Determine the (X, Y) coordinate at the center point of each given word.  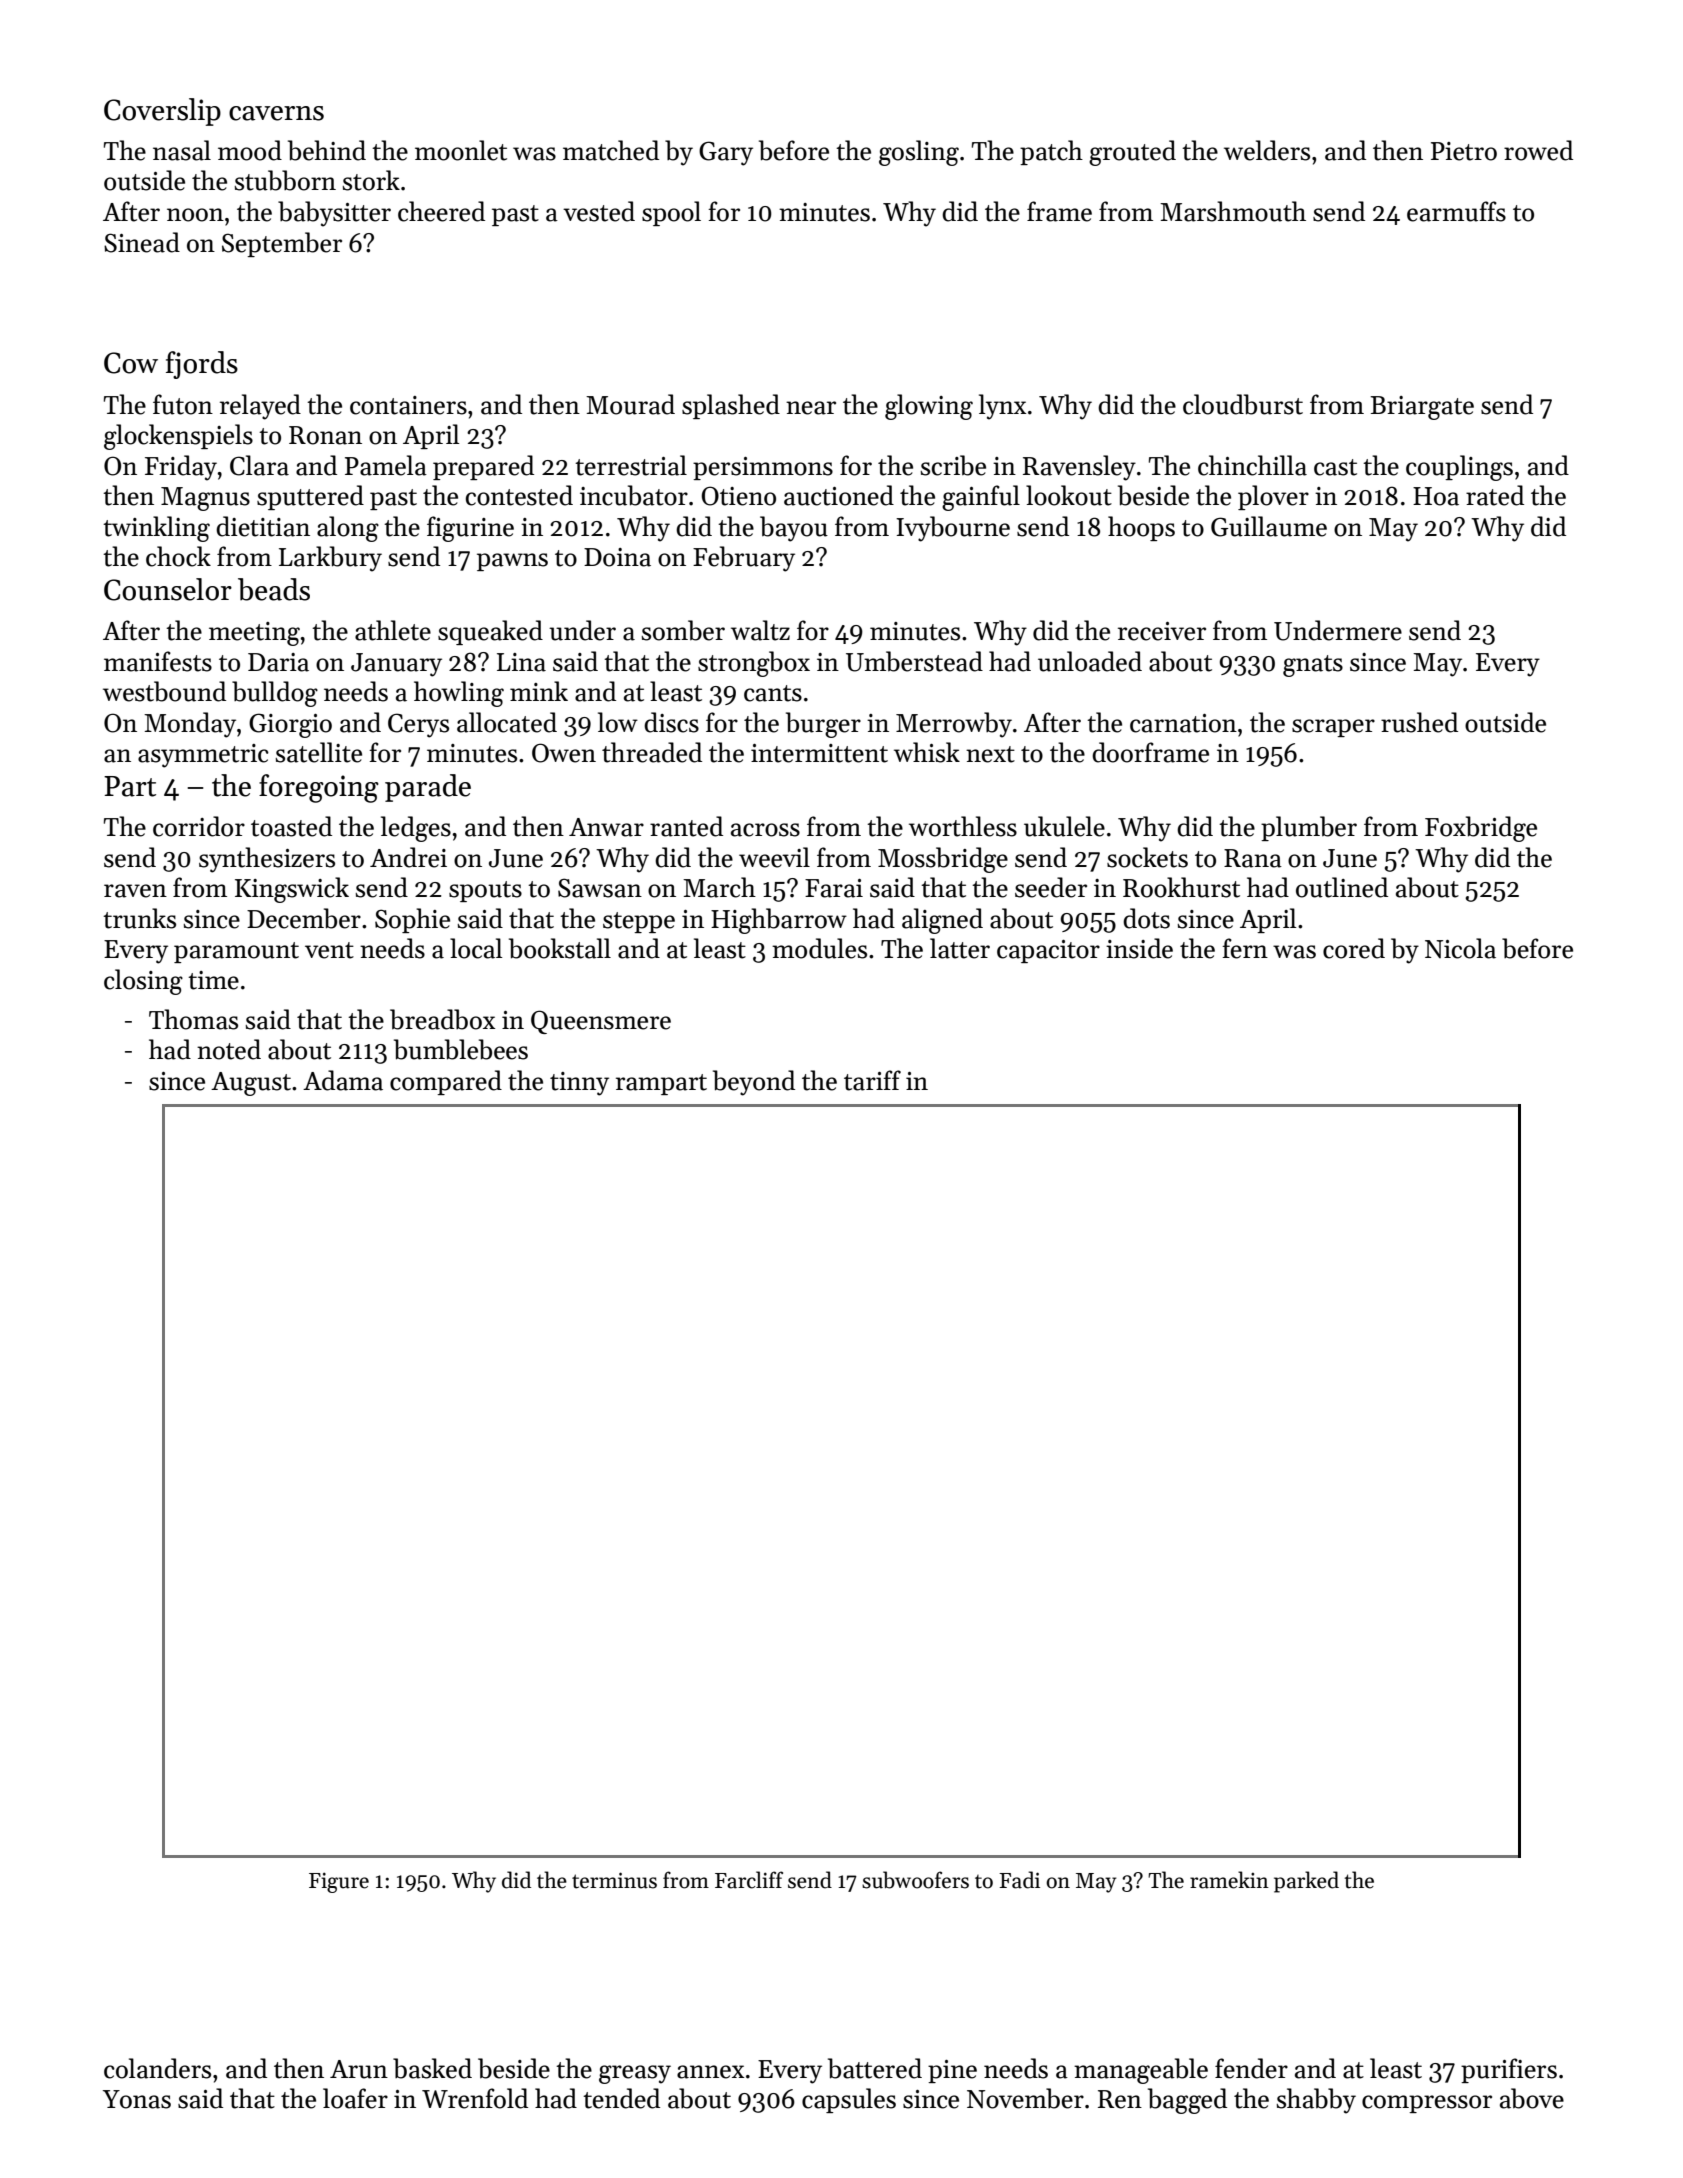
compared (446, 1082)
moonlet (461, 150)
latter (960, 948)
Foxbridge (1481, 829)
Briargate (1422, 408)
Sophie (412, 920)
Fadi (1019, 1880)
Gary (726, 153)
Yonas (137, 2099)
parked (1306, 1882)
